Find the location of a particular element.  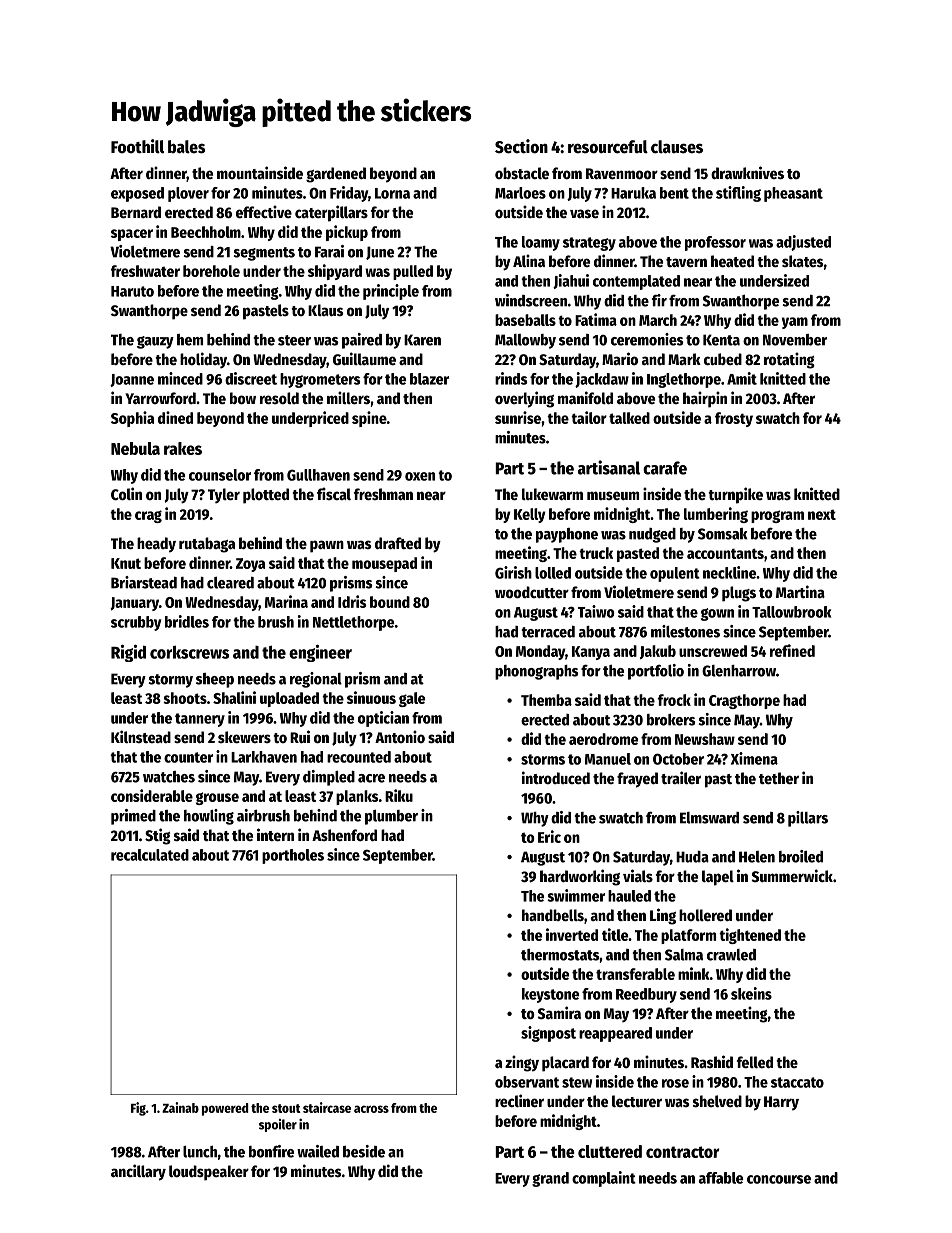

hollered is located at coordinates (705, 915).
